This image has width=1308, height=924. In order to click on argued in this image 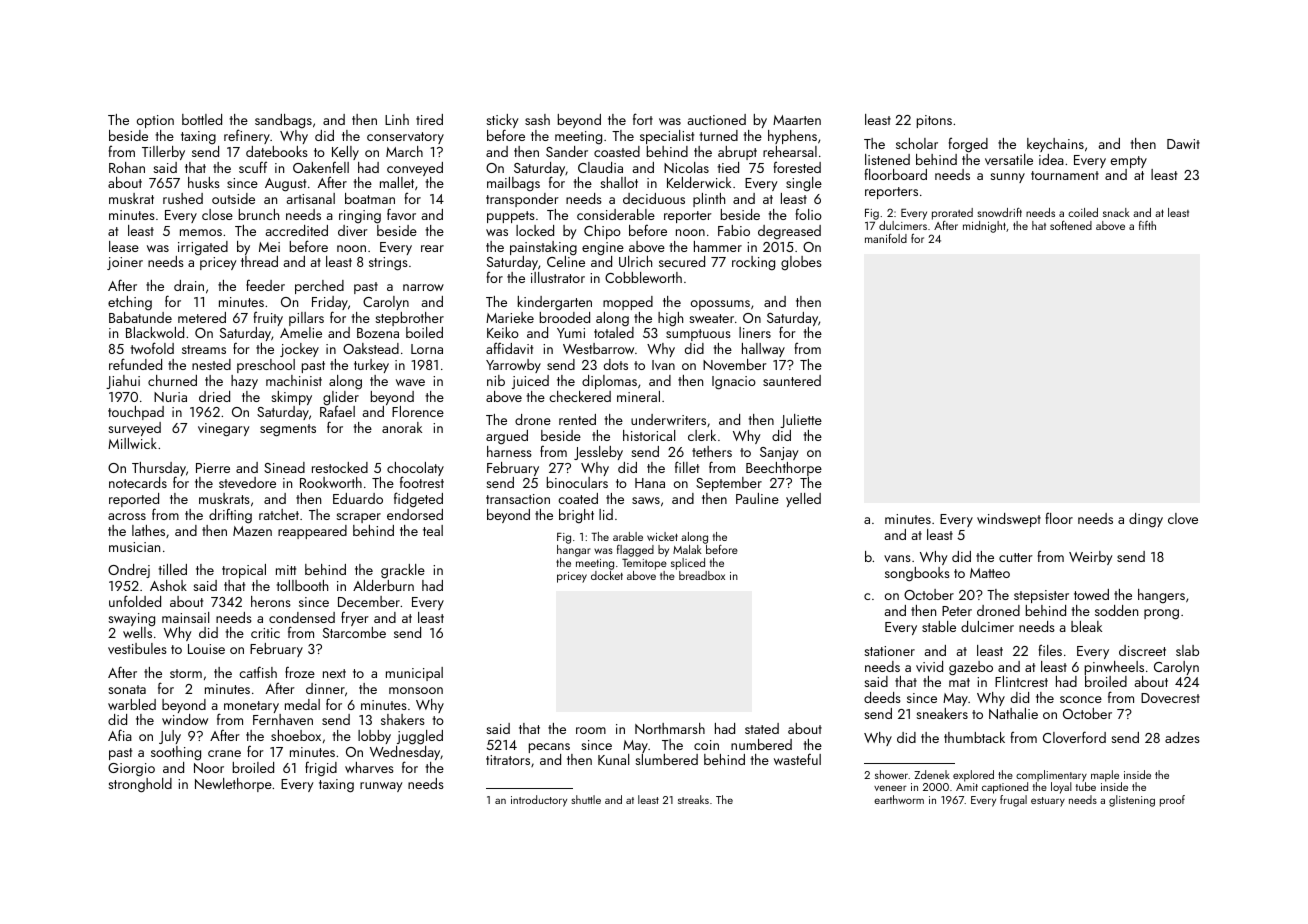, I will do `click(507, 437)`.
